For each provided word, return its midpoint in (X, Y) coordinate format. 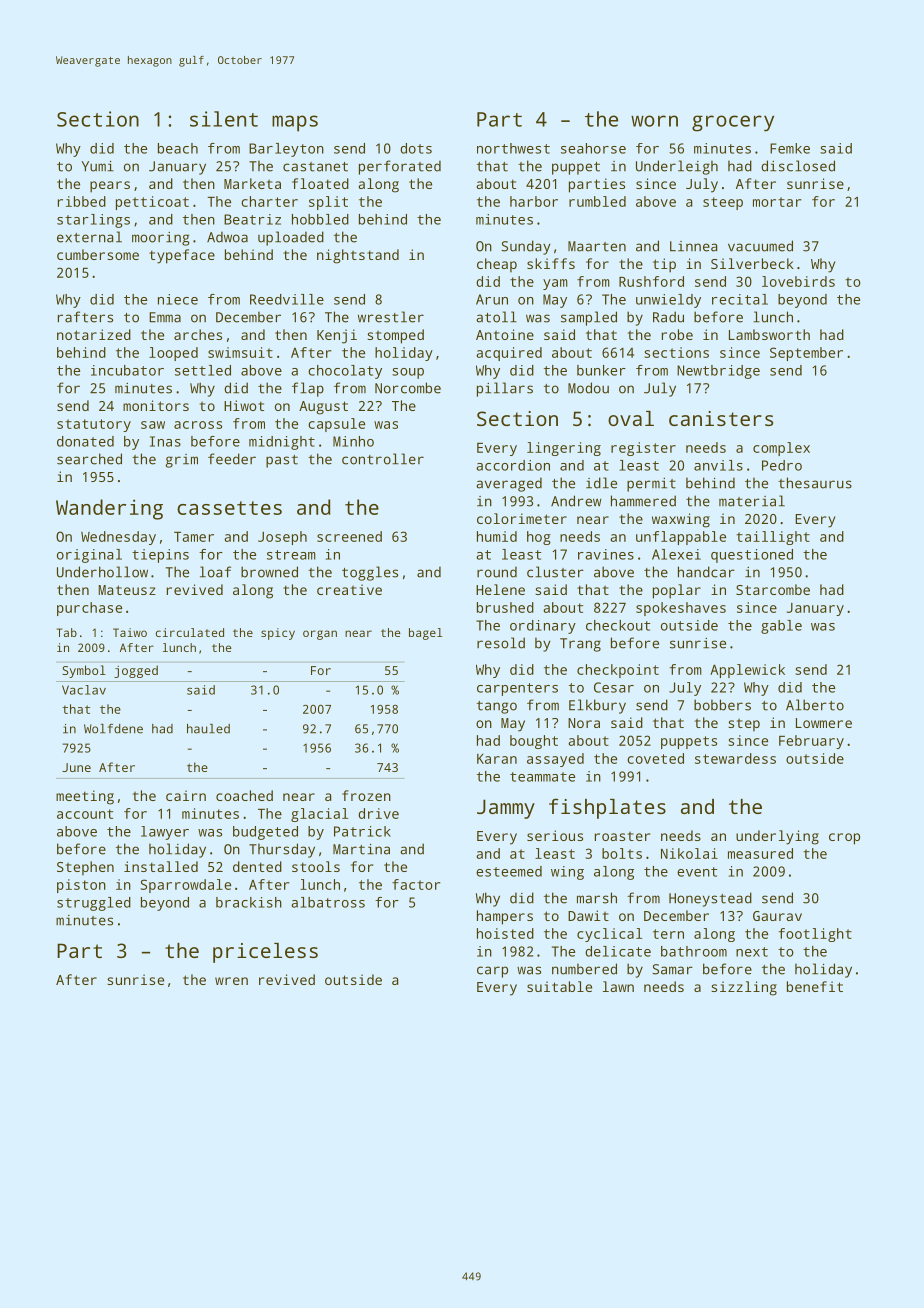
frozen (366, 795)
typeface (182, 256)
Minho (353, 441)
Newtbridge (718, 372)
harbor (534, 201)
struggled (94, 904)
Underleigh (677, 167)
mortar (777, 202)
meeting (85, 797)
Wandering (109, 509)
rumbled (597, 201)
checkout (618, 625)
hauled (208, 729)
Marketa (252, 183)
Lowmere (824, 723)
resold (501, 643)
